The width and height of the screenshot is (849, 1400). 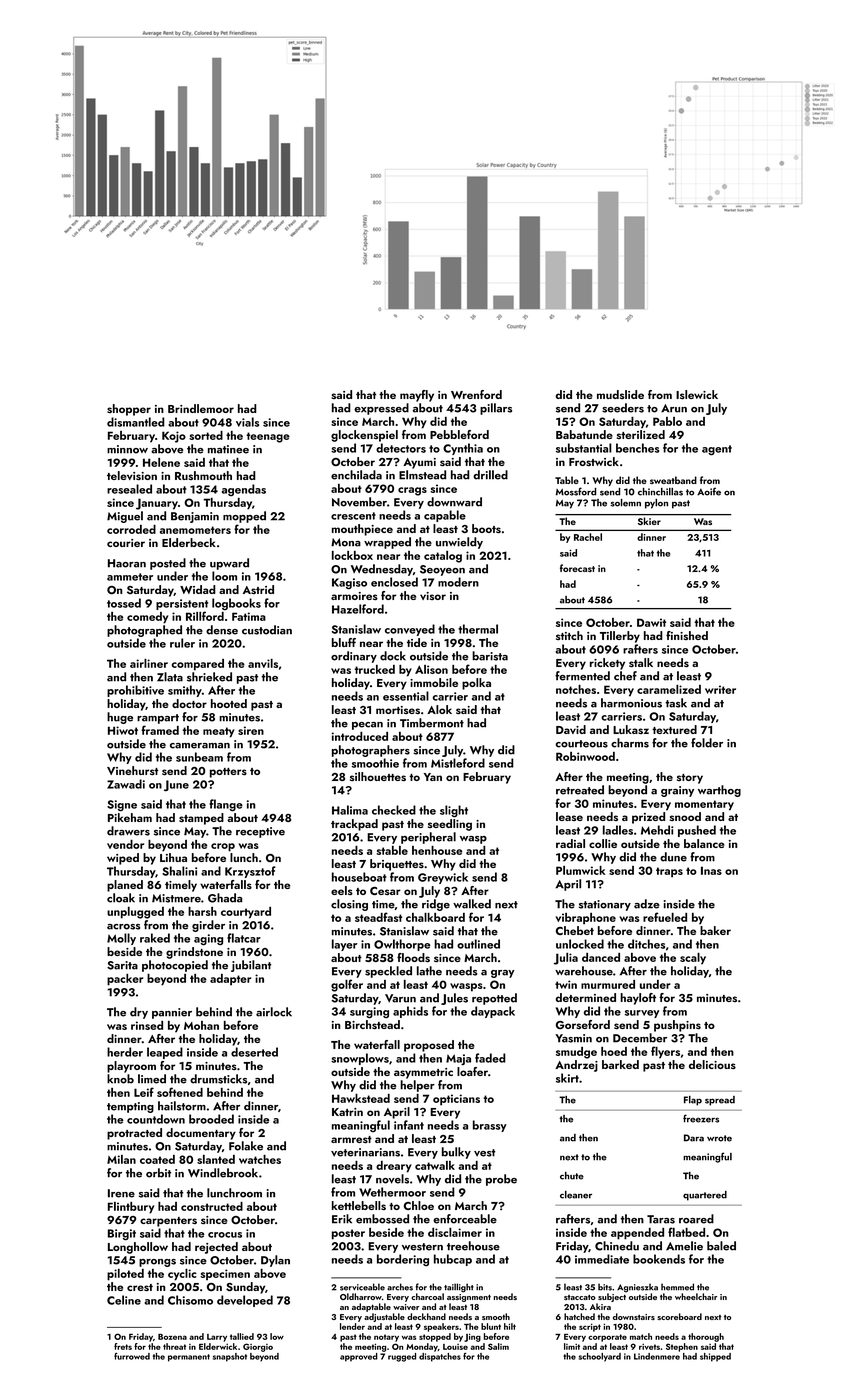 What do you see at coordinates (182, 604) in the screenshot?
I see `persistent` at bounding box center [182, 604].
